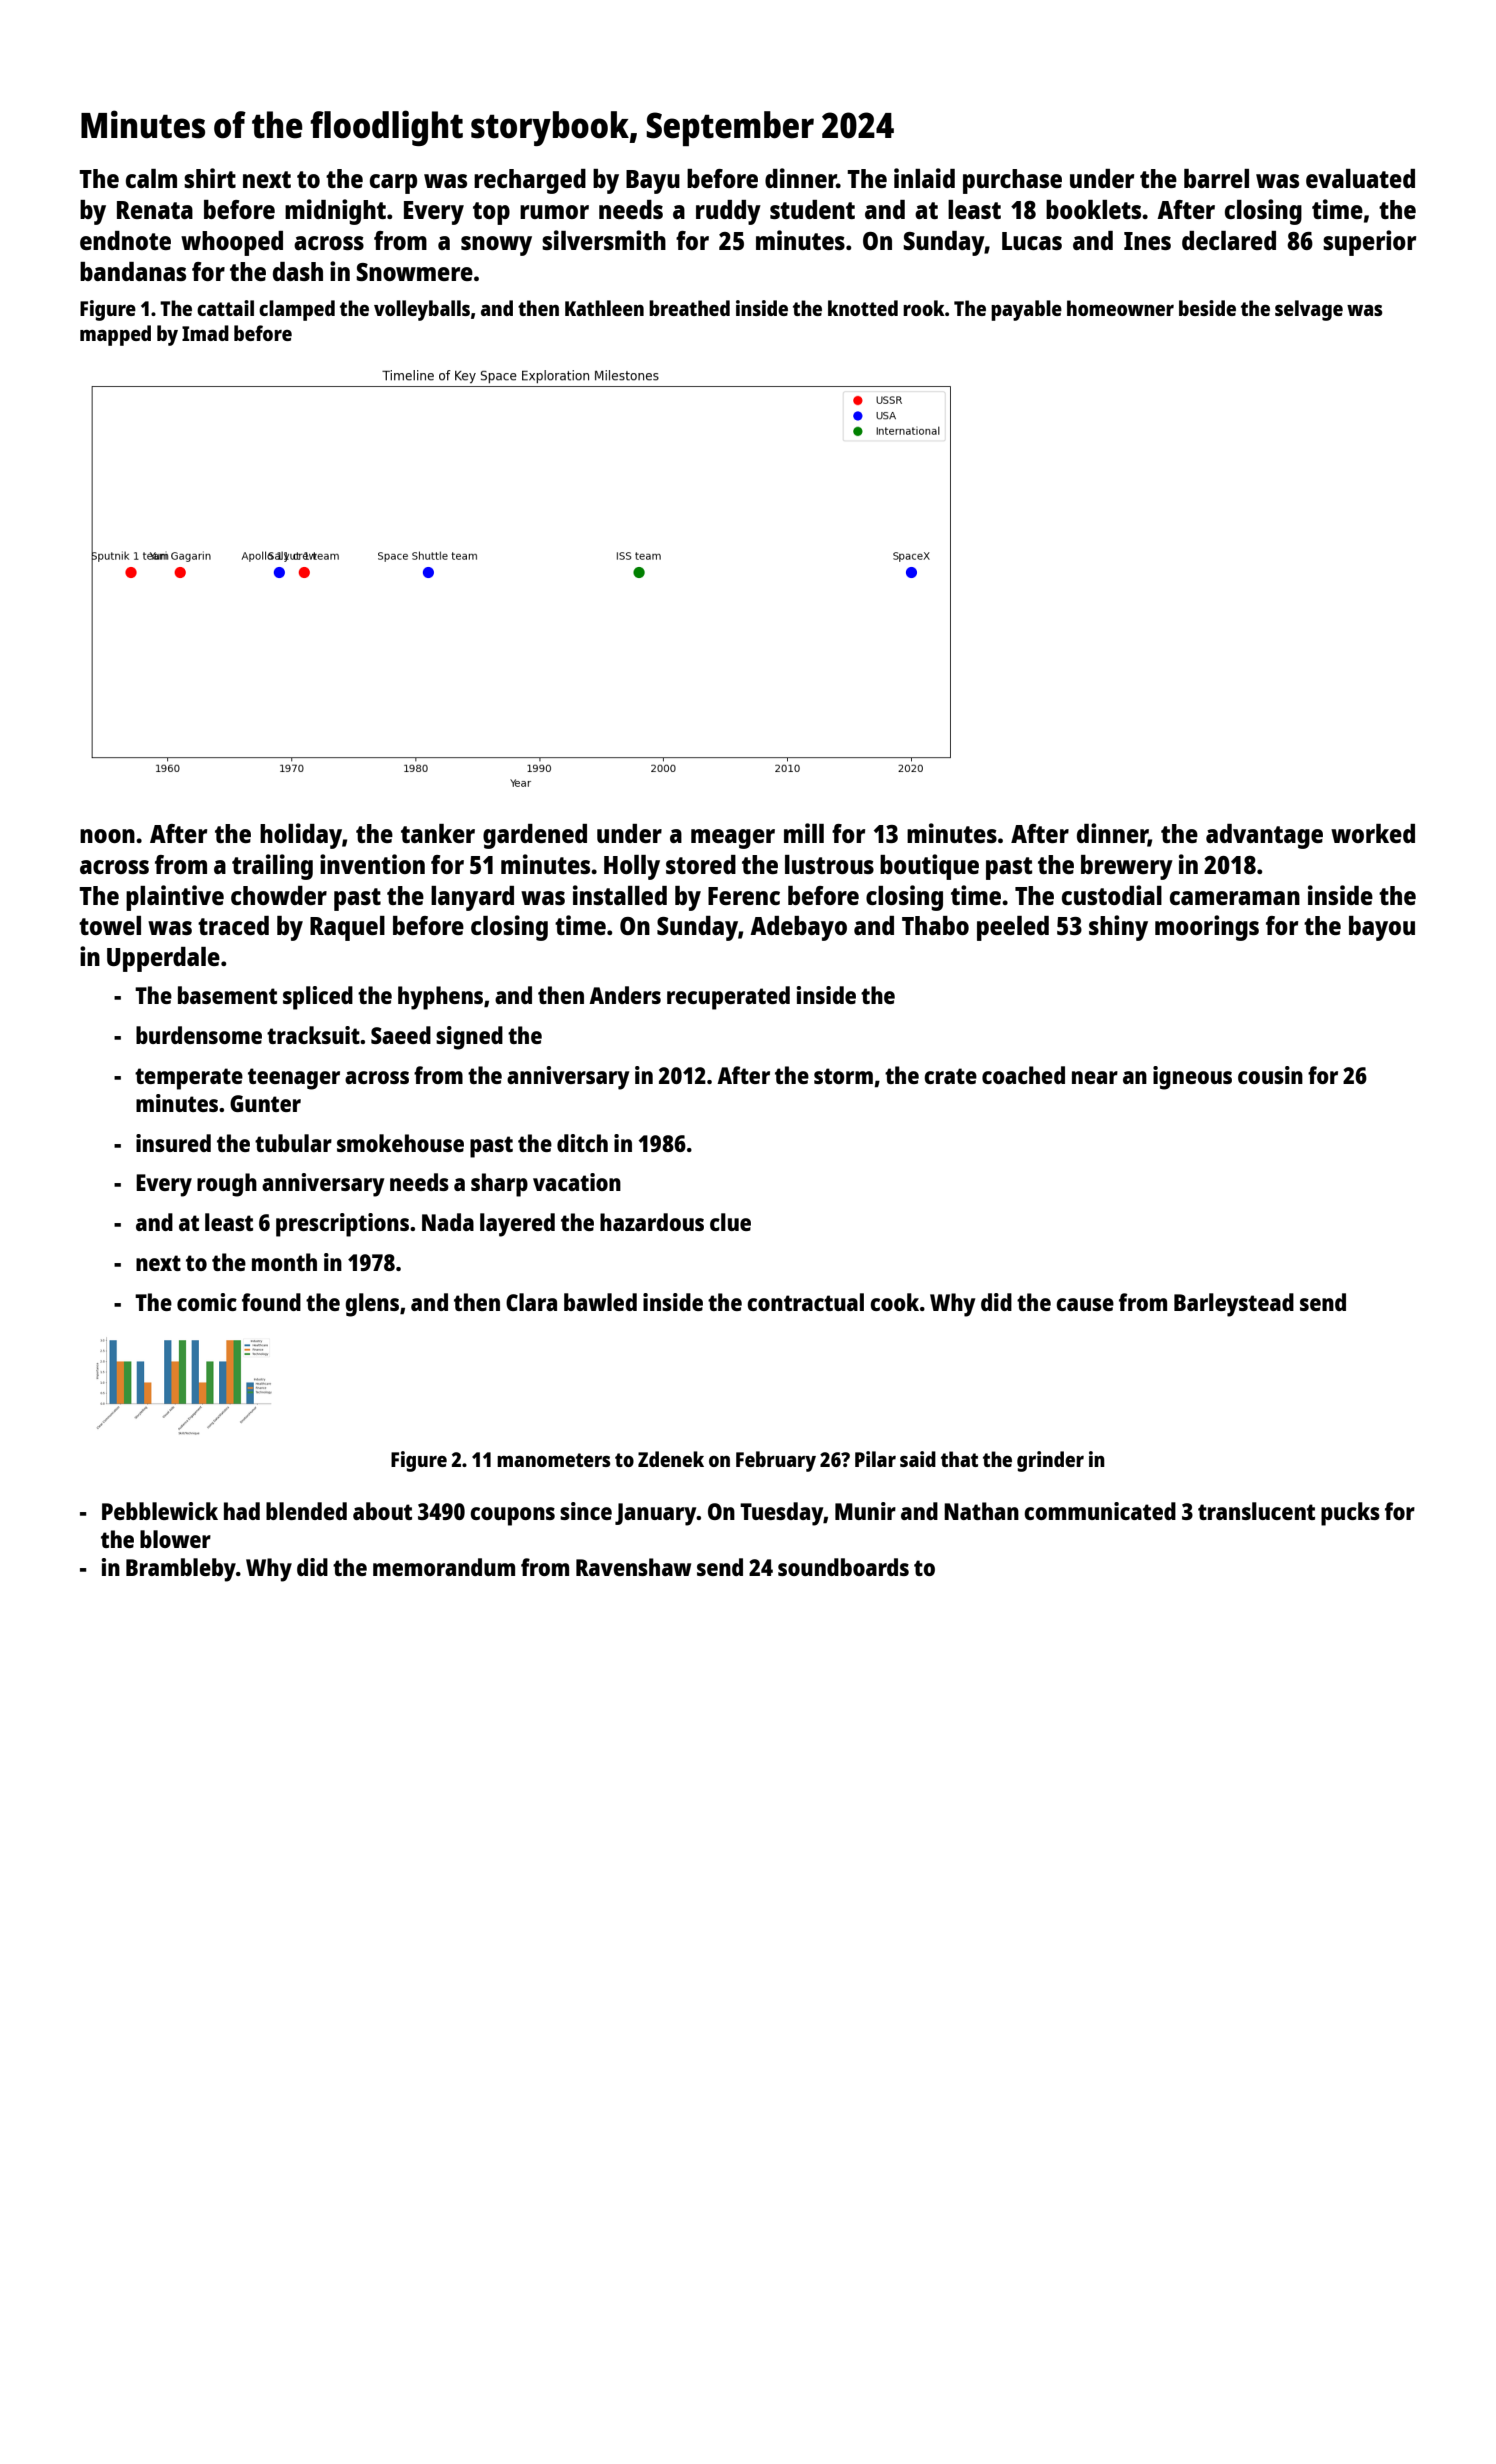 The width and height of the screenshot is (1496, 2464). Describe the element at coordinates (625, 995) in the screenshot. I see `Anders` at that location.
